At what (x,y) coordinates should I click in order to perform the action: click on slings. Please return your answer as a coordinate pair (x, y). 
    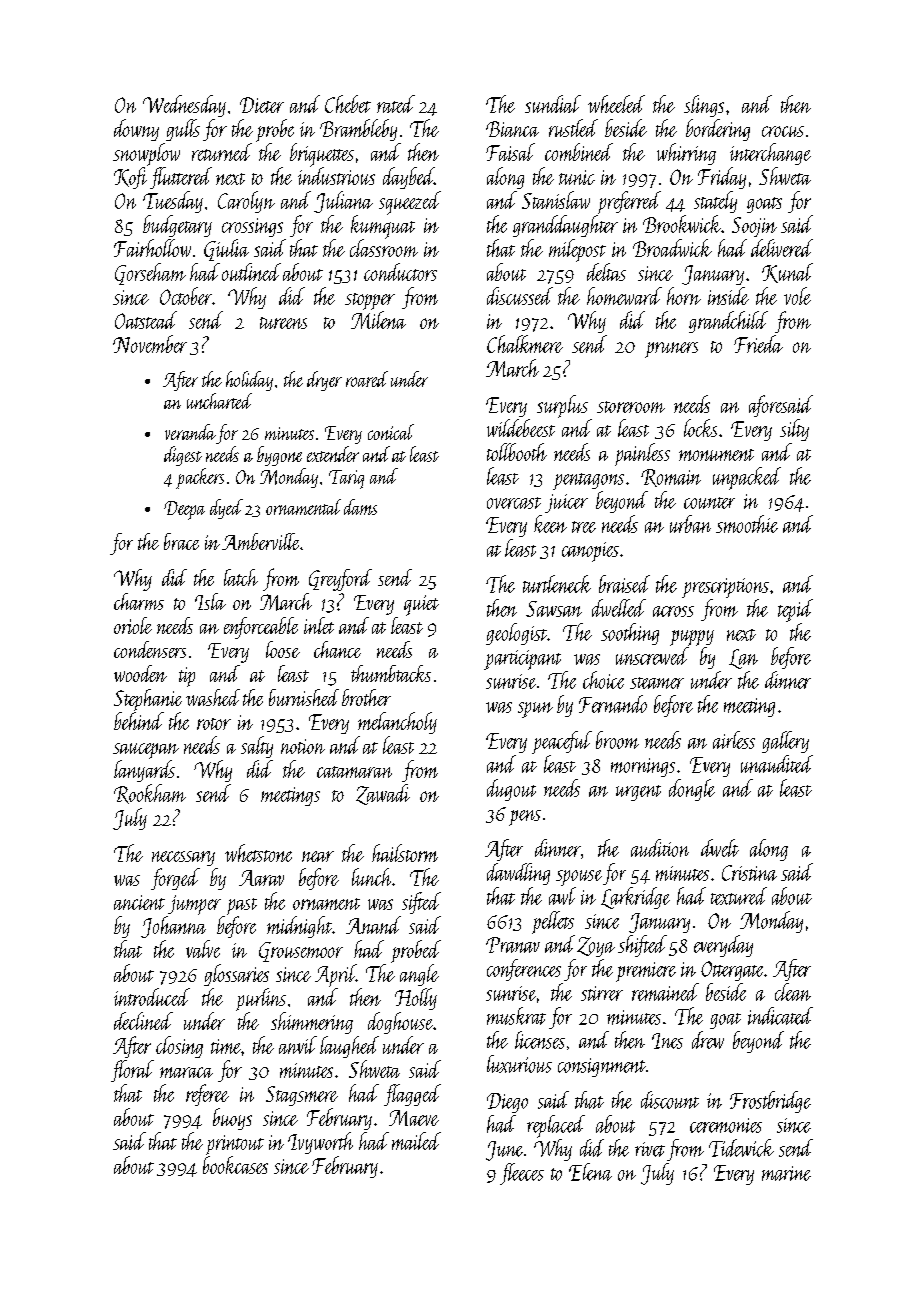
    Looking at the image, I should click on (704, 106).
